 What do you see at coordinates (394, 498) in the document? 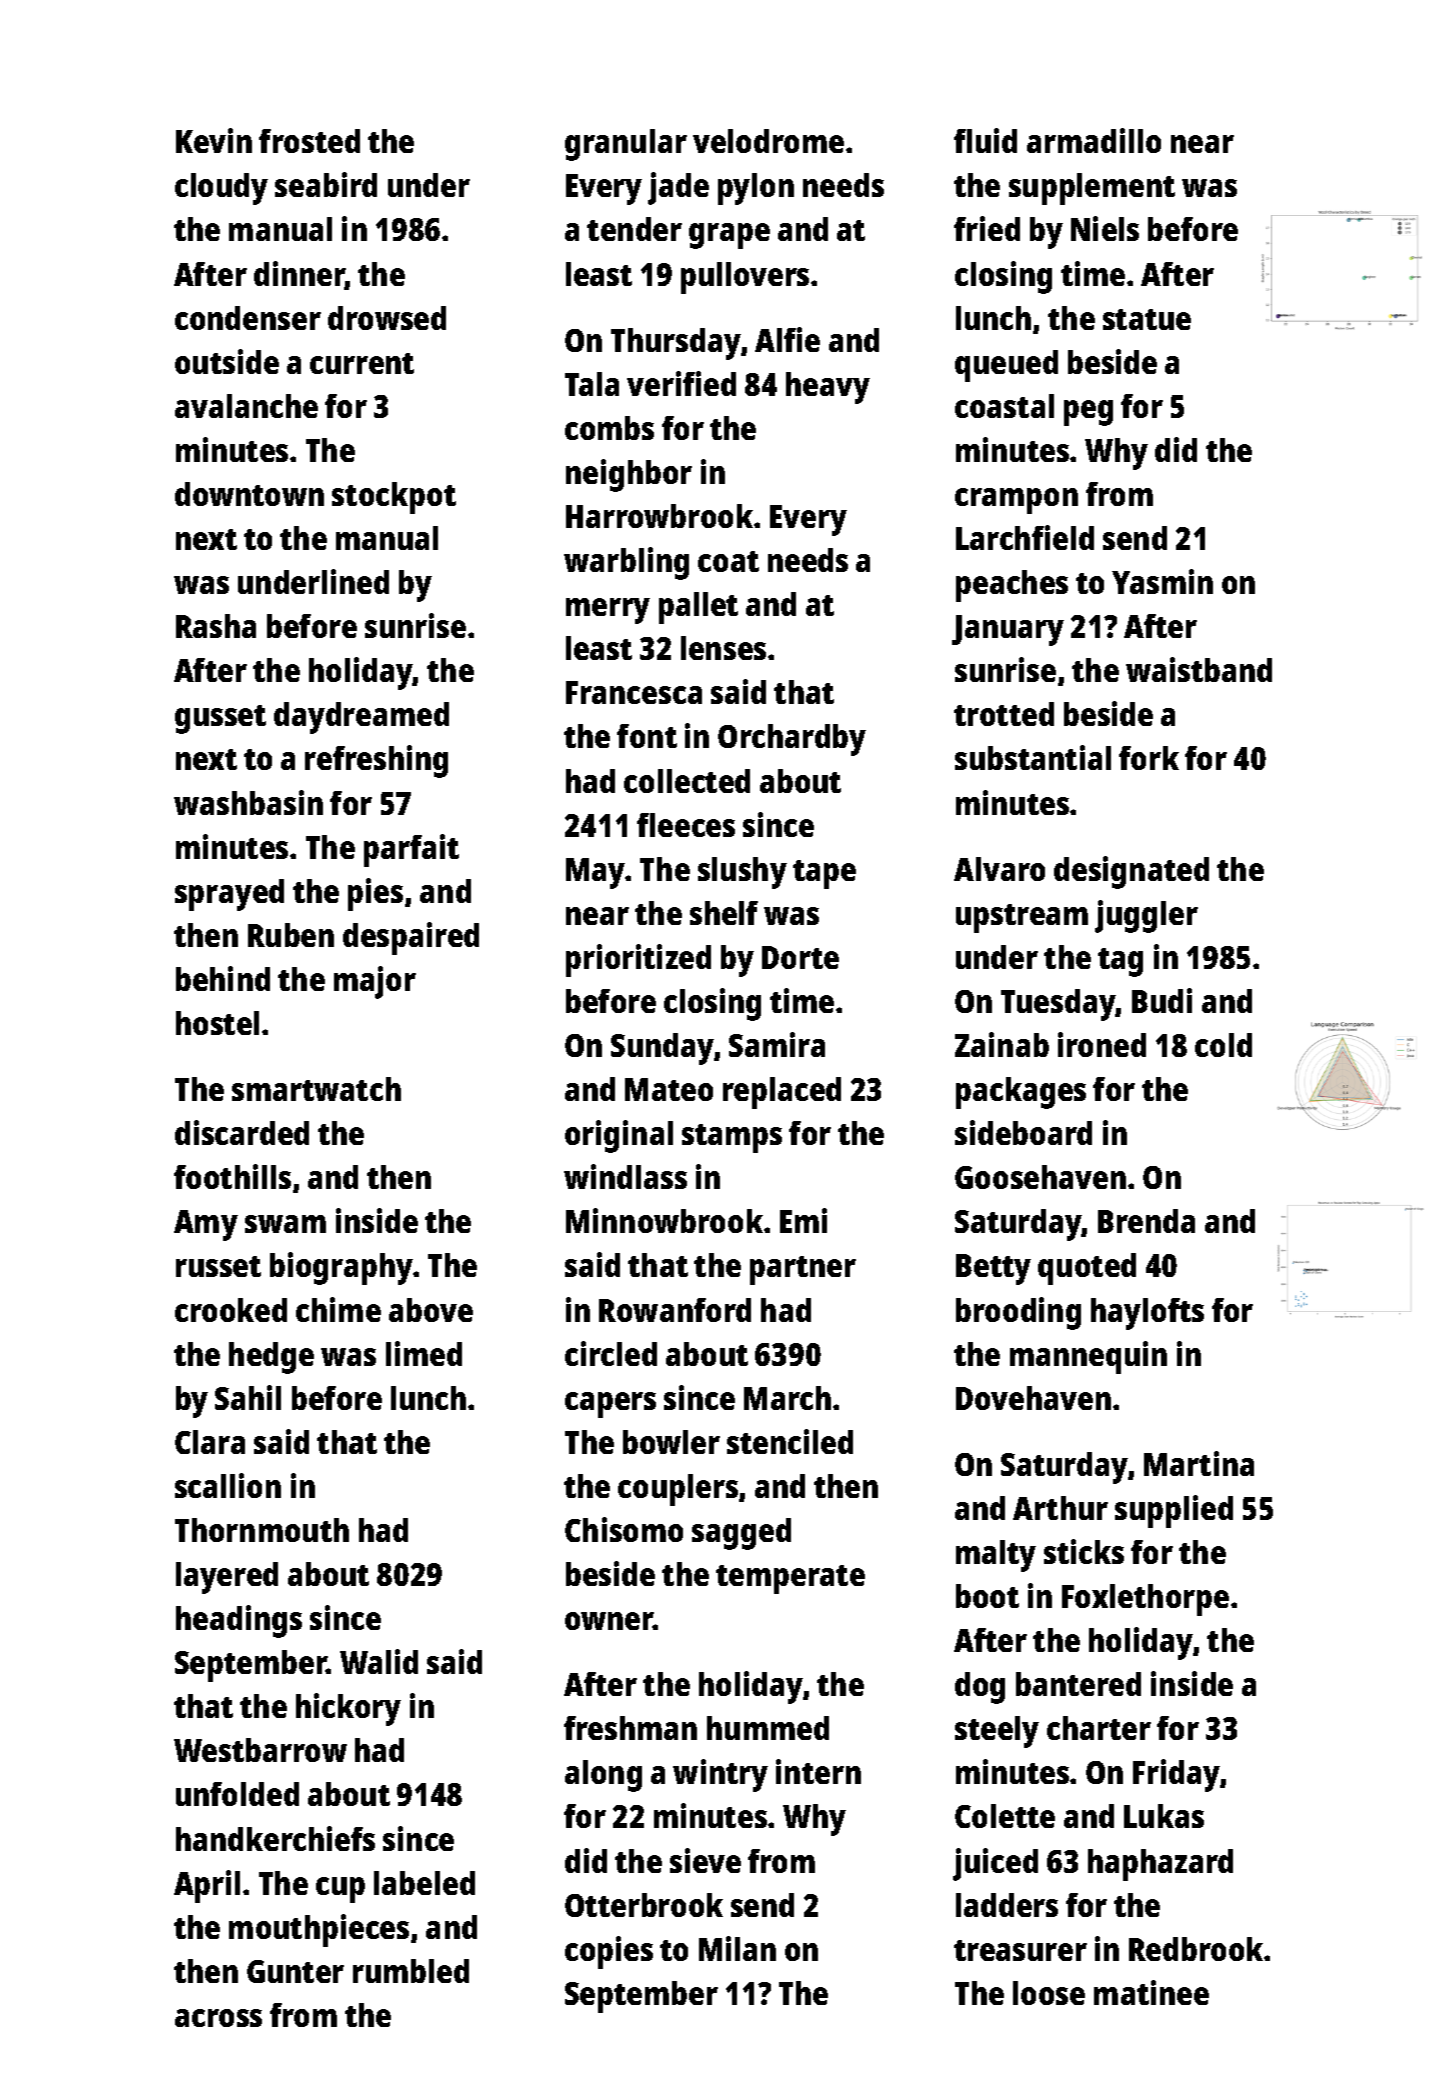
I see `stockpot` at bounding box center [394, 498].
